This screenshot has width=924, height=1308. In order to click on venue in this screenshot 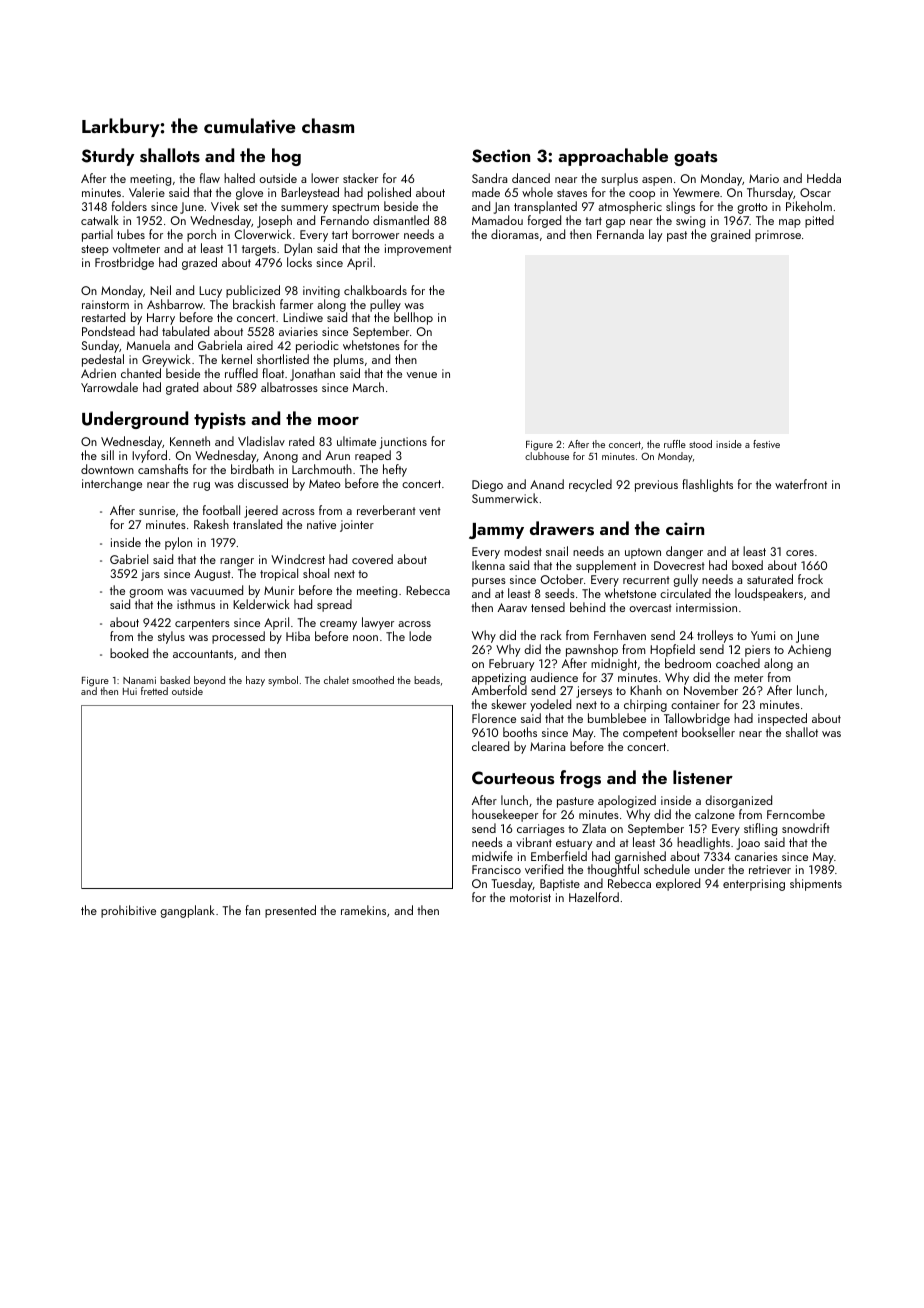, I will do `click(422, 375)`.
